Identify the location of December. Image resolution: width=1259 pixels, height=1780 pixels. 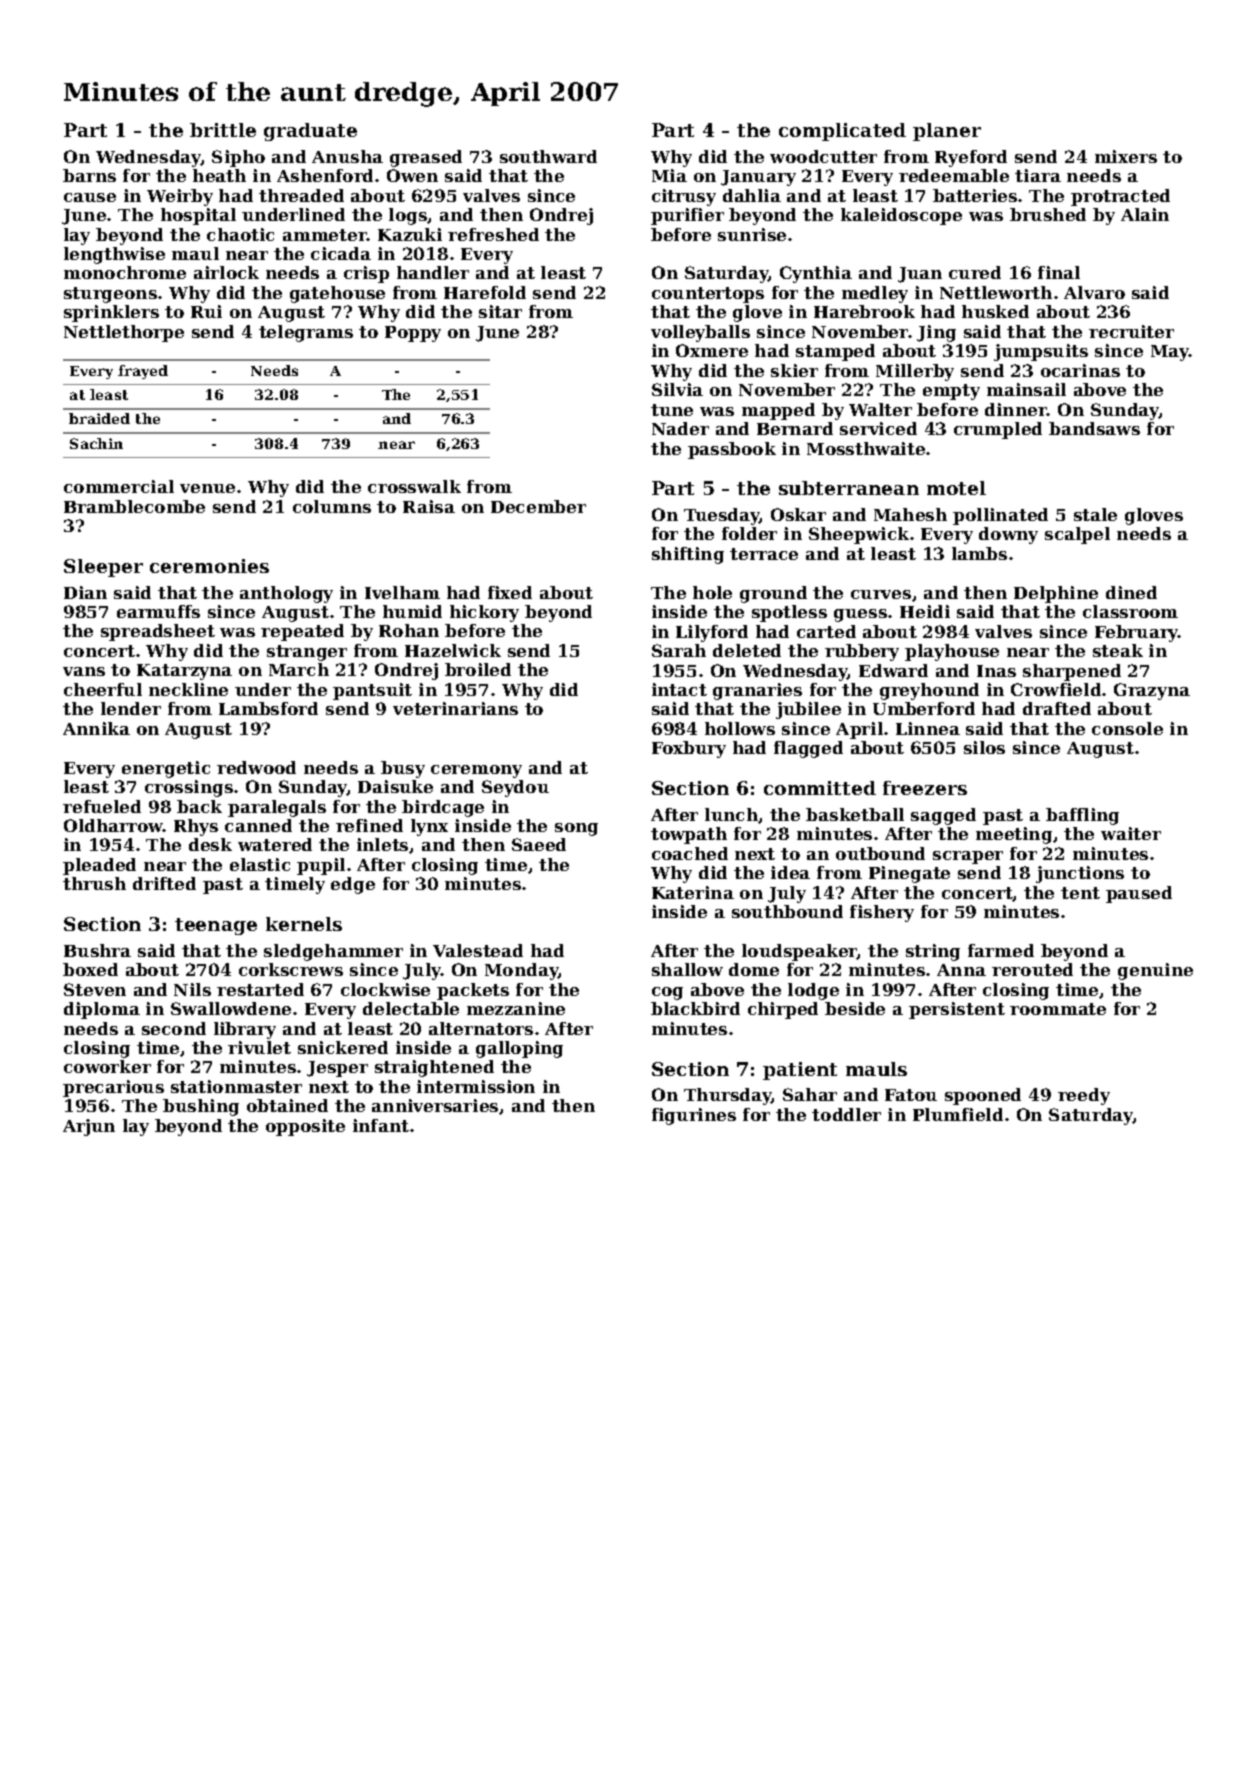
(538, 506).
